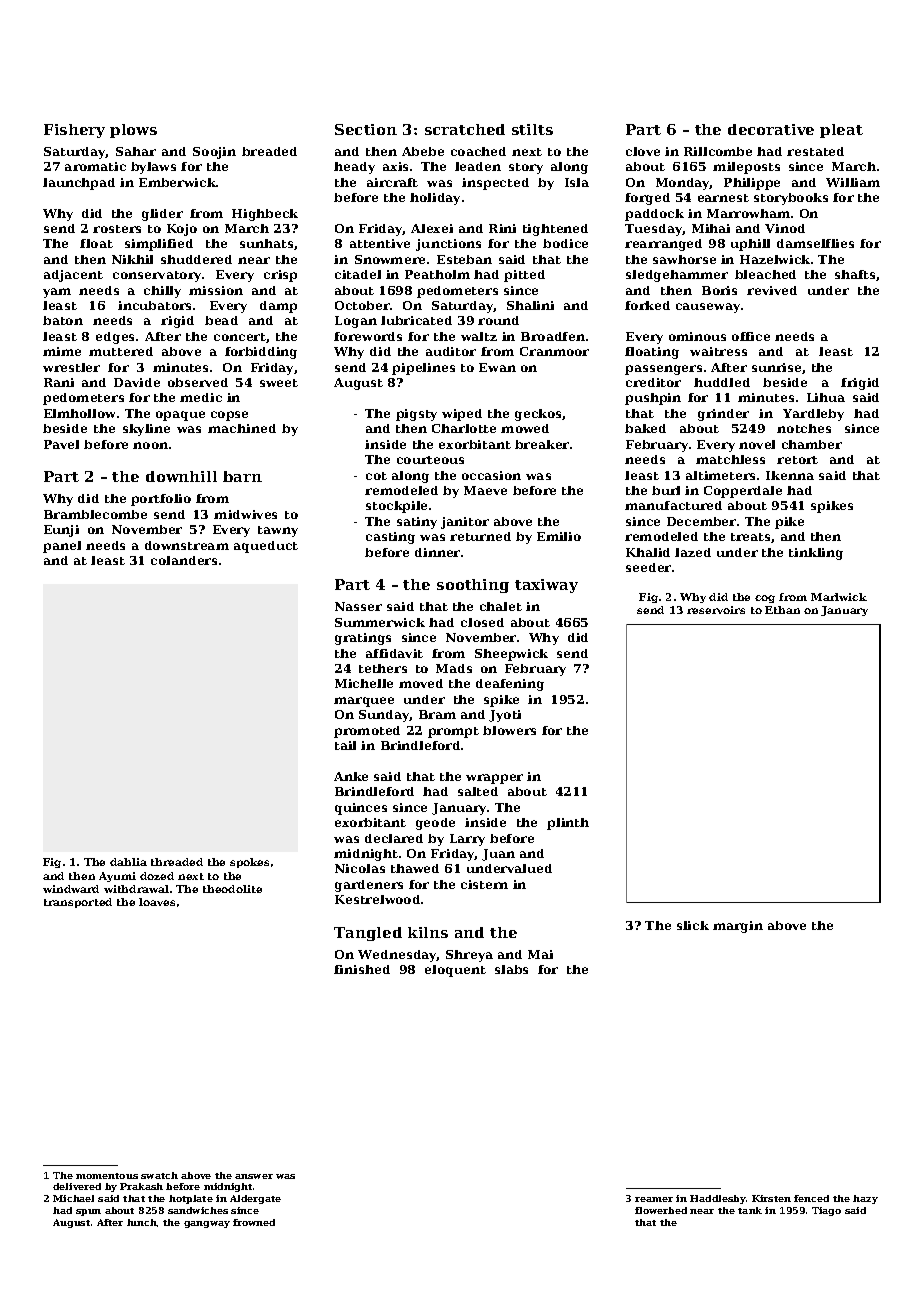  What do you see at coordinates (501, 606) in the document?
I see `chalet` at bounding box center [501, 606].
